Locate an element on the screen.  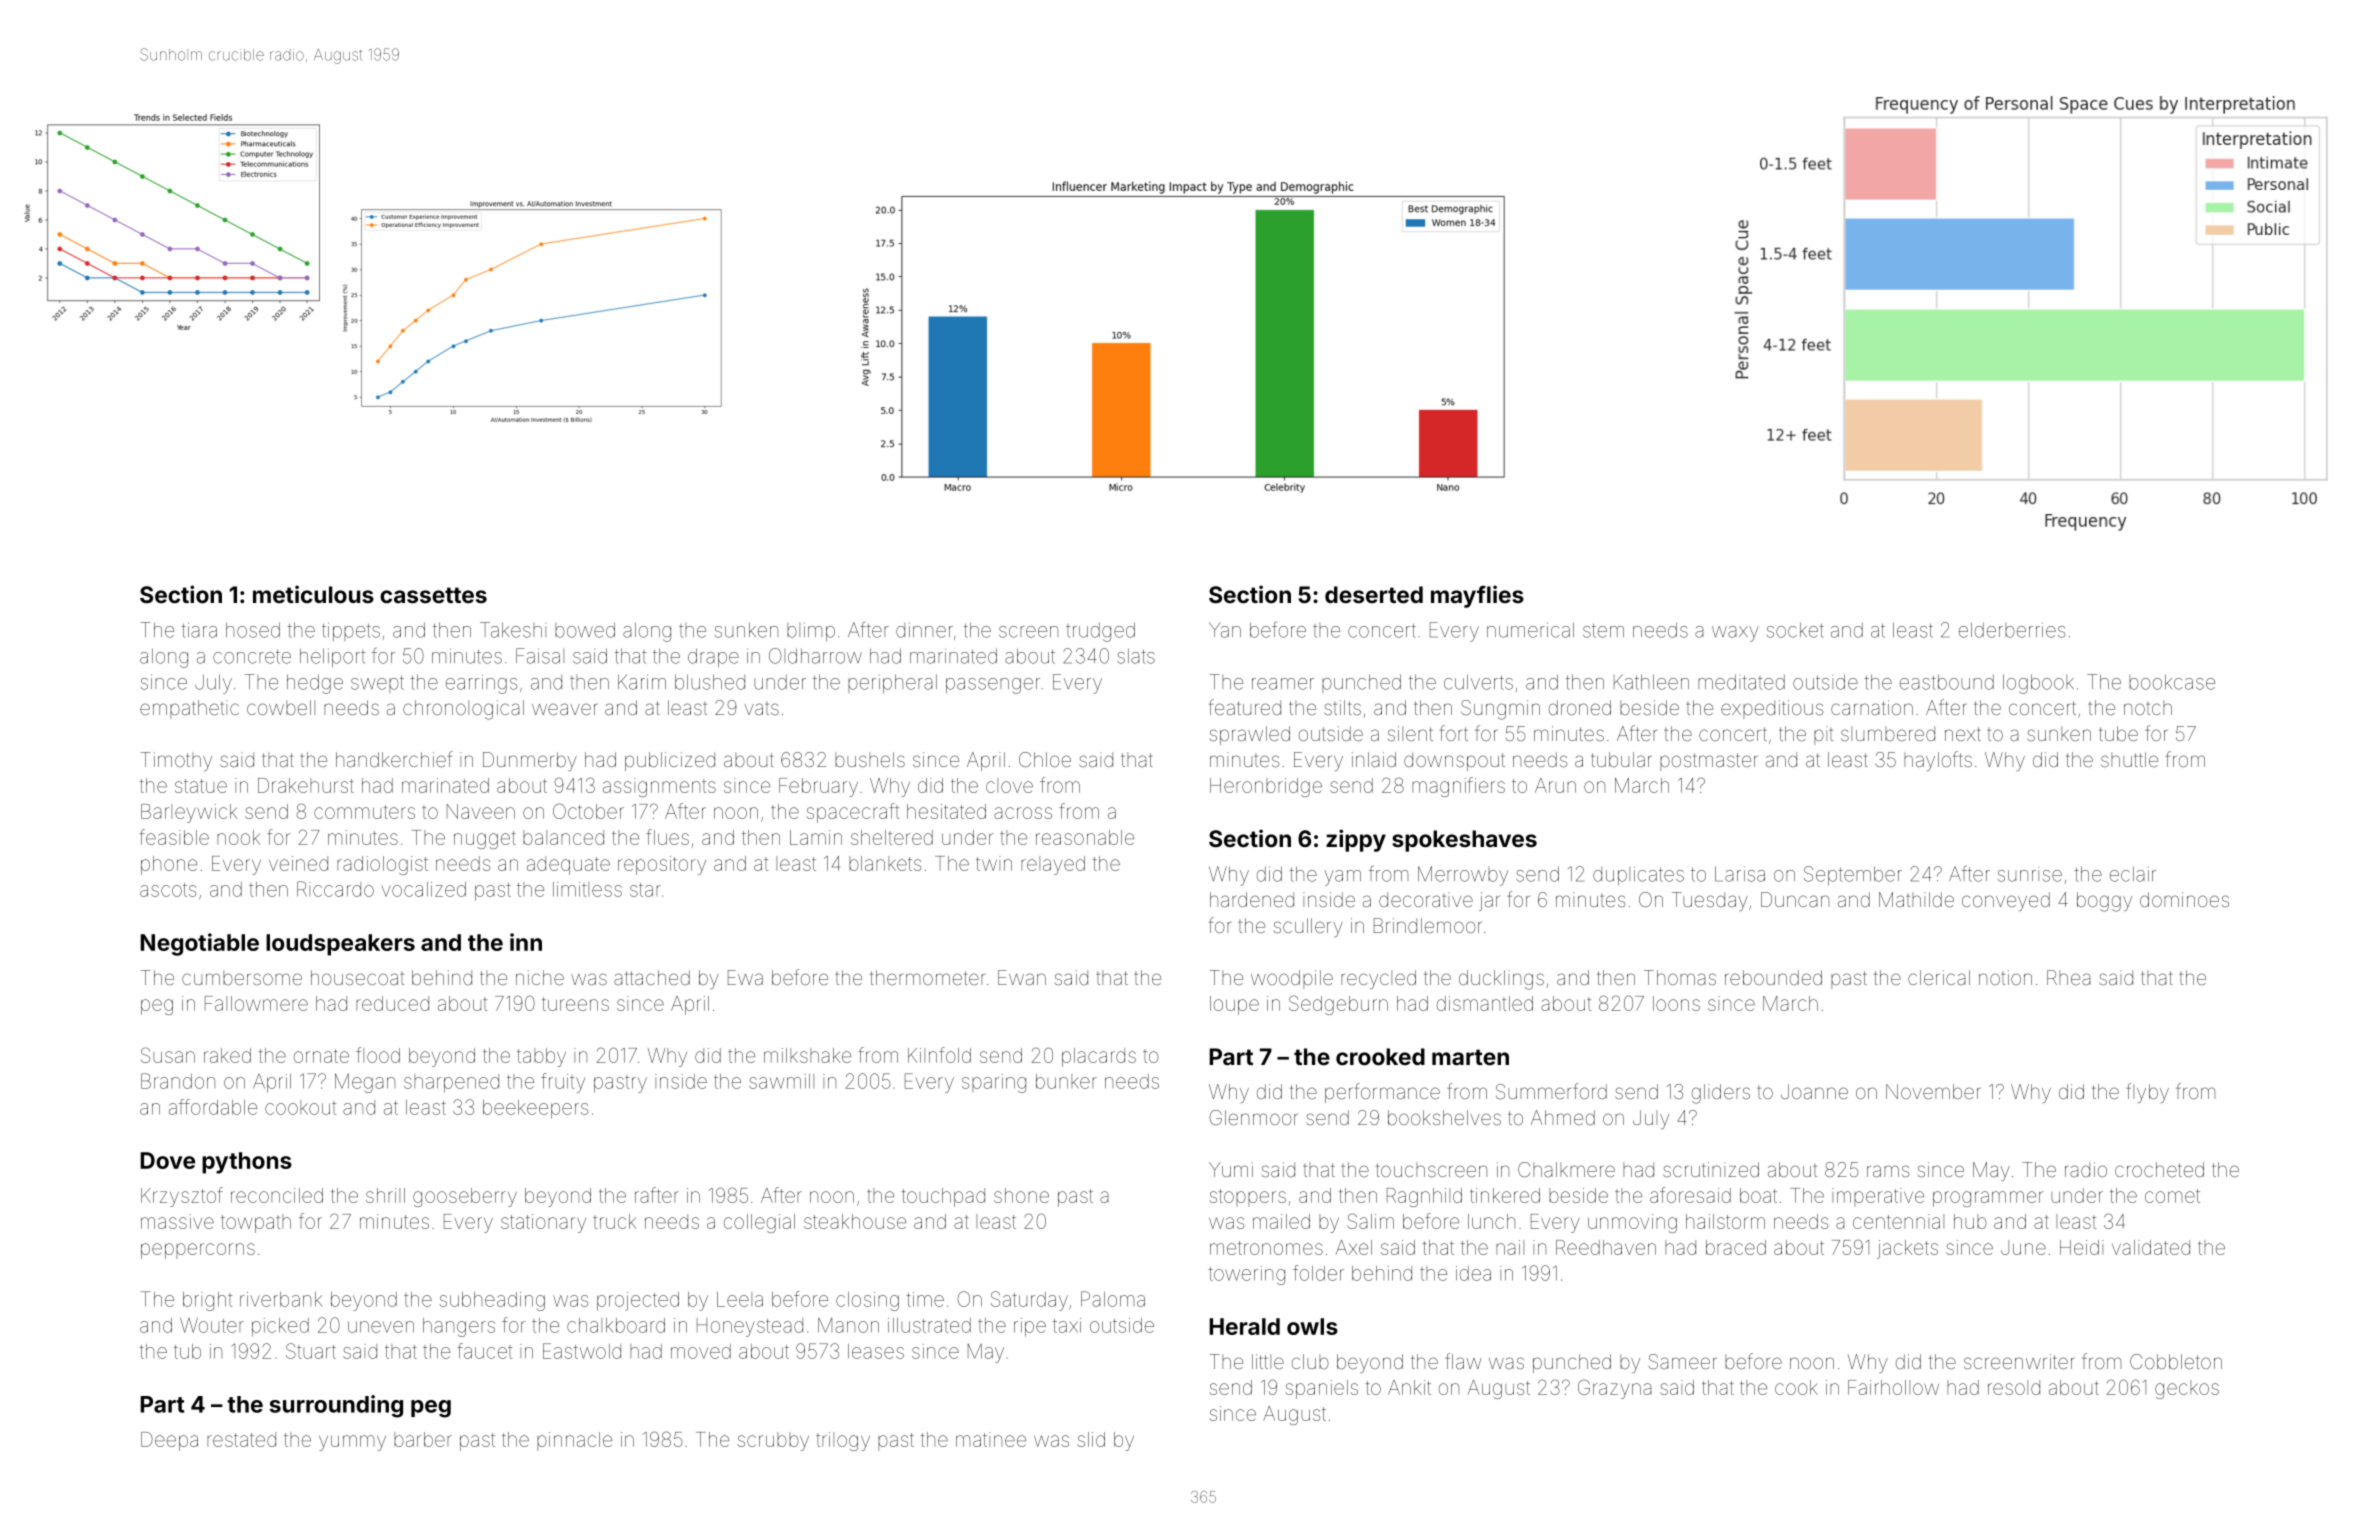
yummy is located at coordinates (352, 1443).
